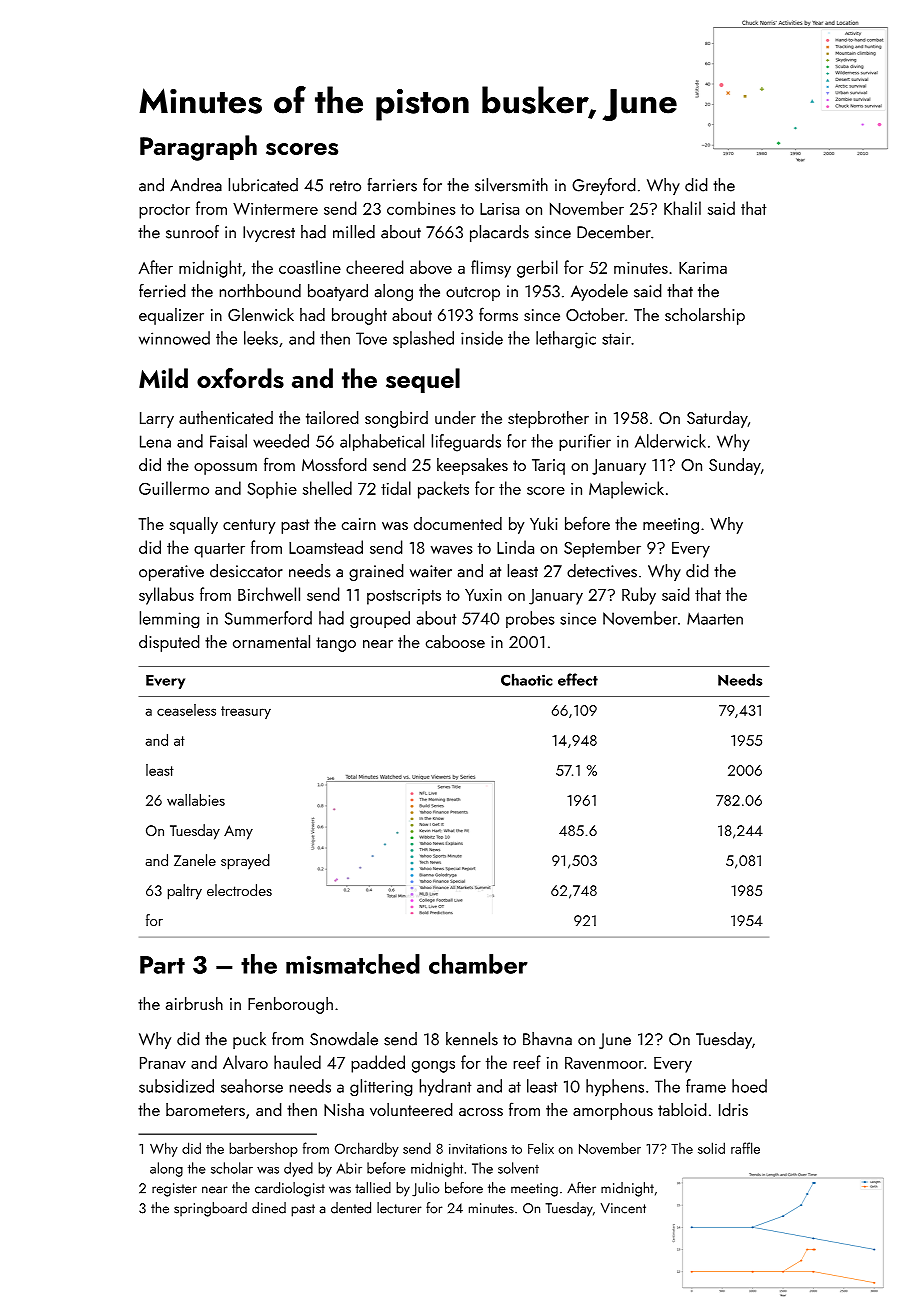 The width and height of the screenshot is (908, 1316). What do you see at coordinates (198, 148) in the screenshot?
I see `Paragraph` at bounding box center [198, 148].
